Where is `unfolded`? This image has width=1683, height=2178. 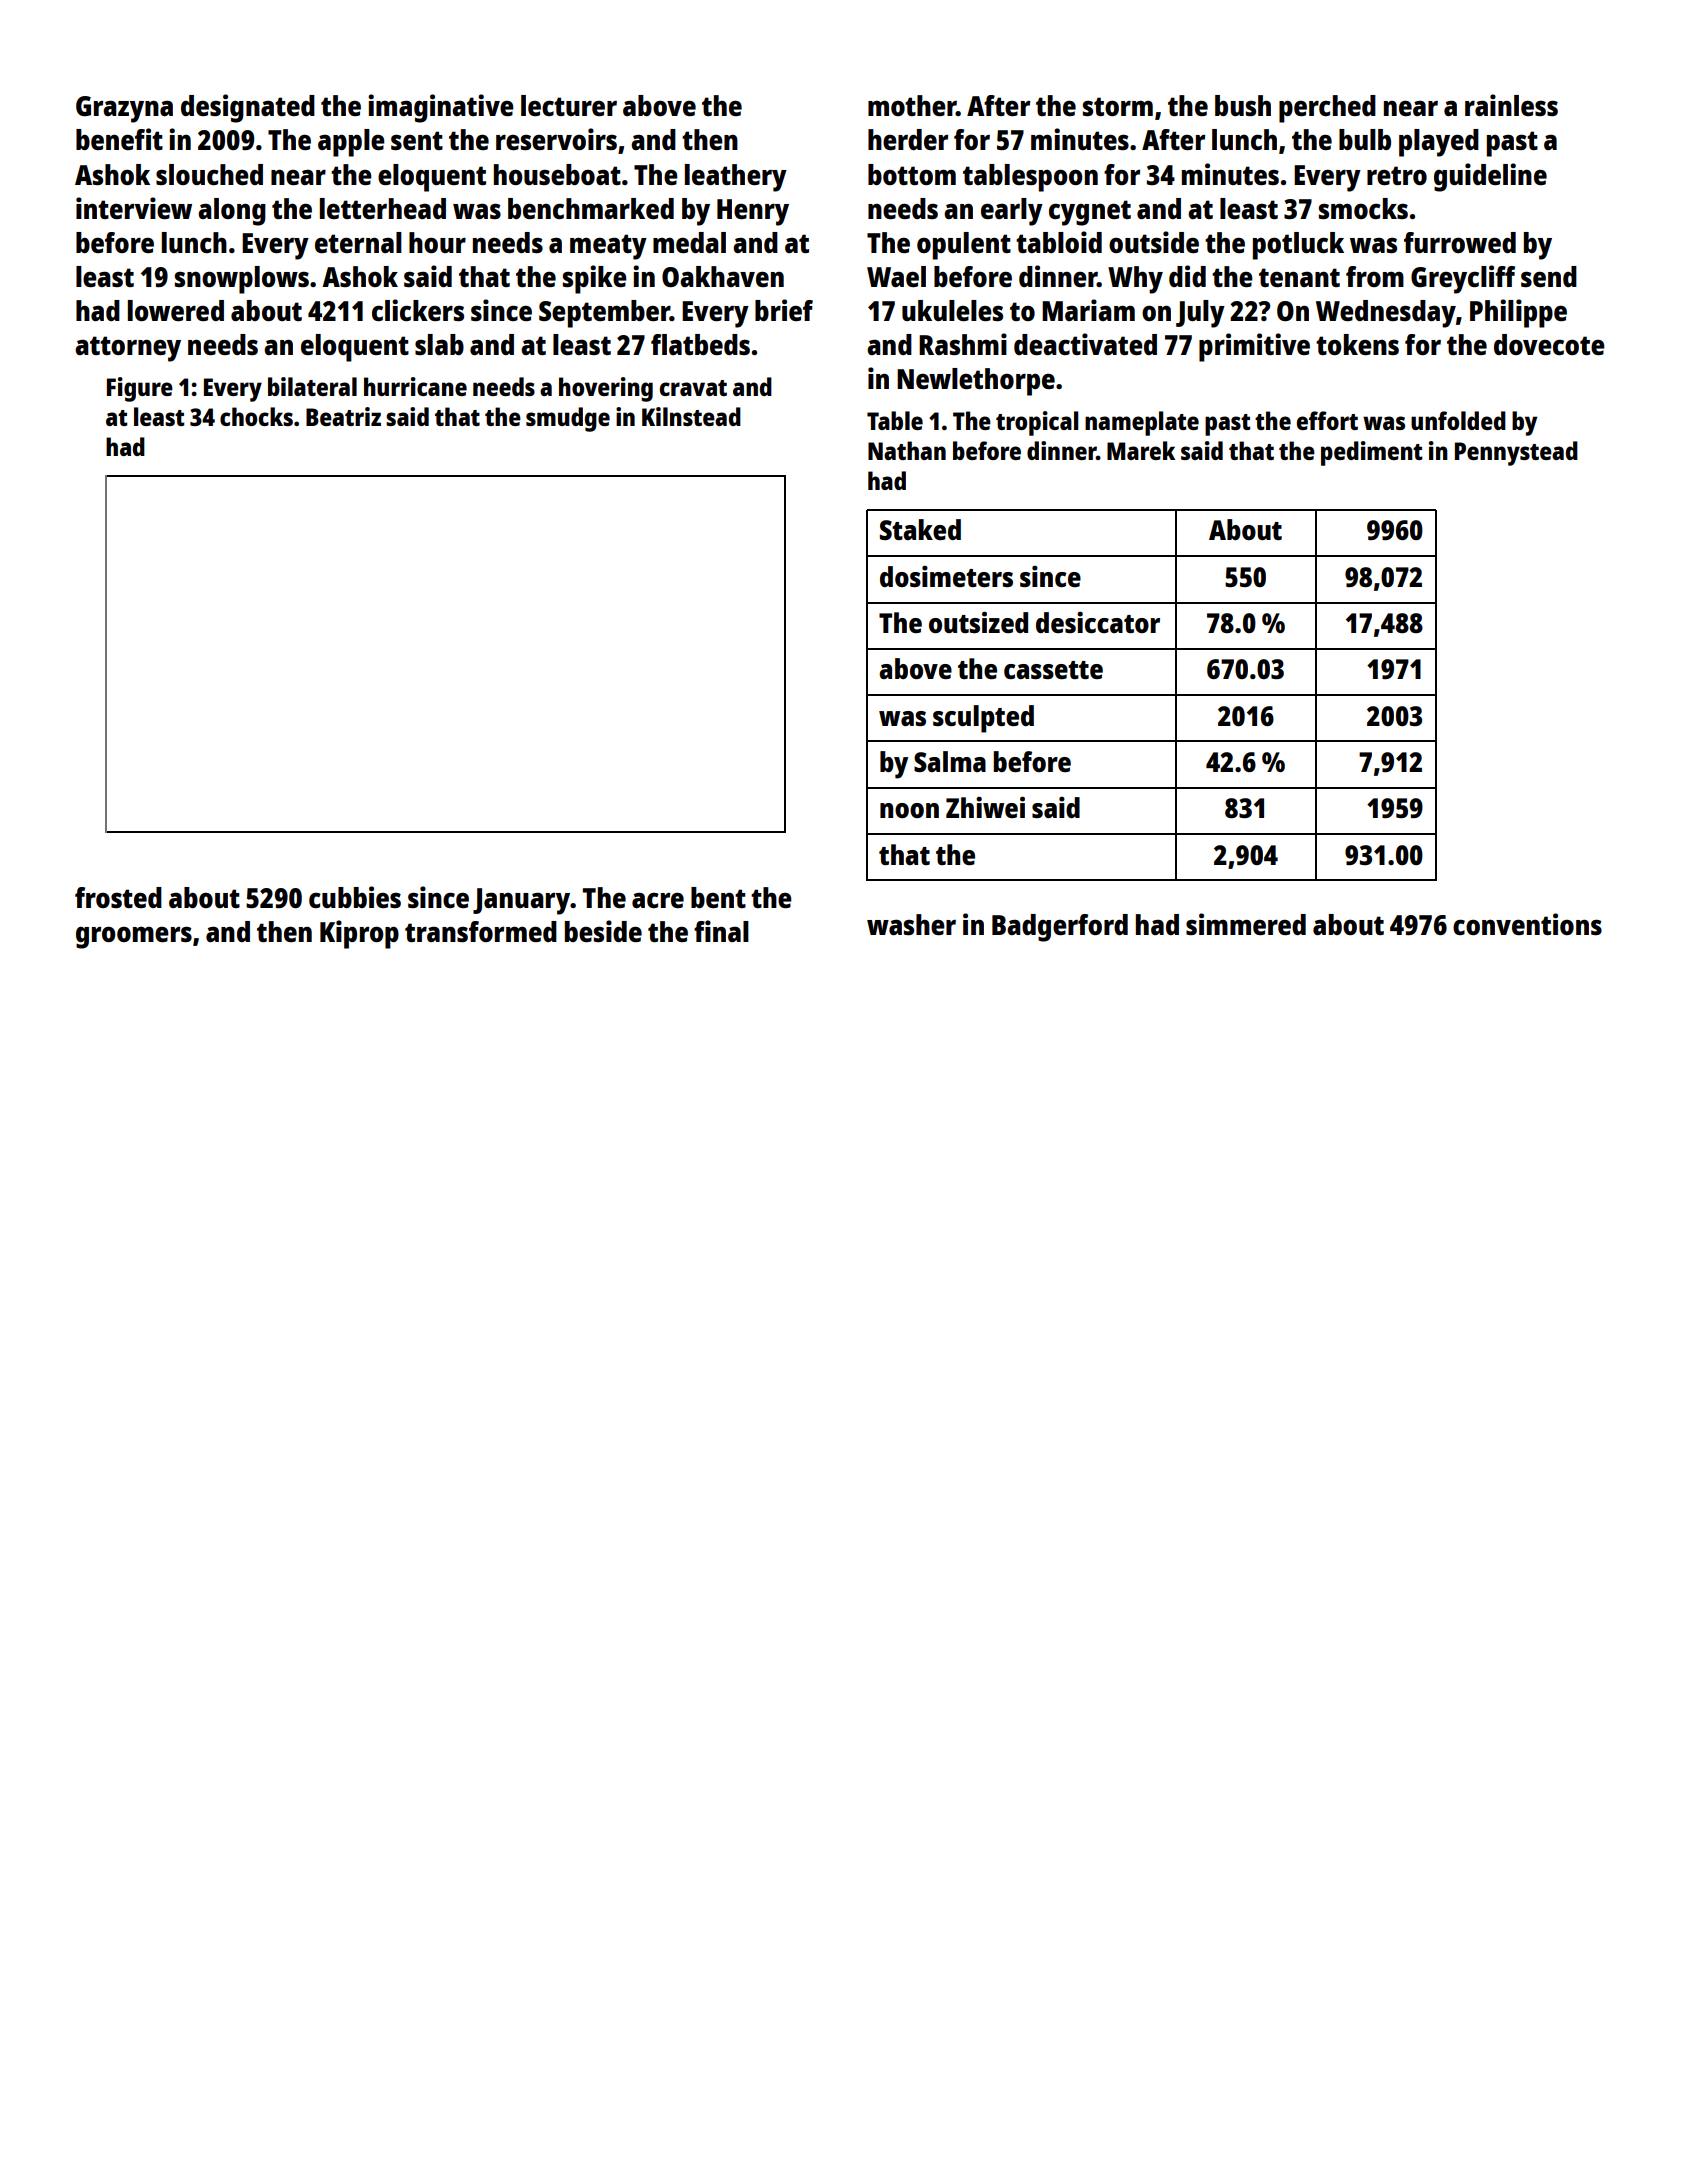
unfolded is located at coordinates (1458, 420).
